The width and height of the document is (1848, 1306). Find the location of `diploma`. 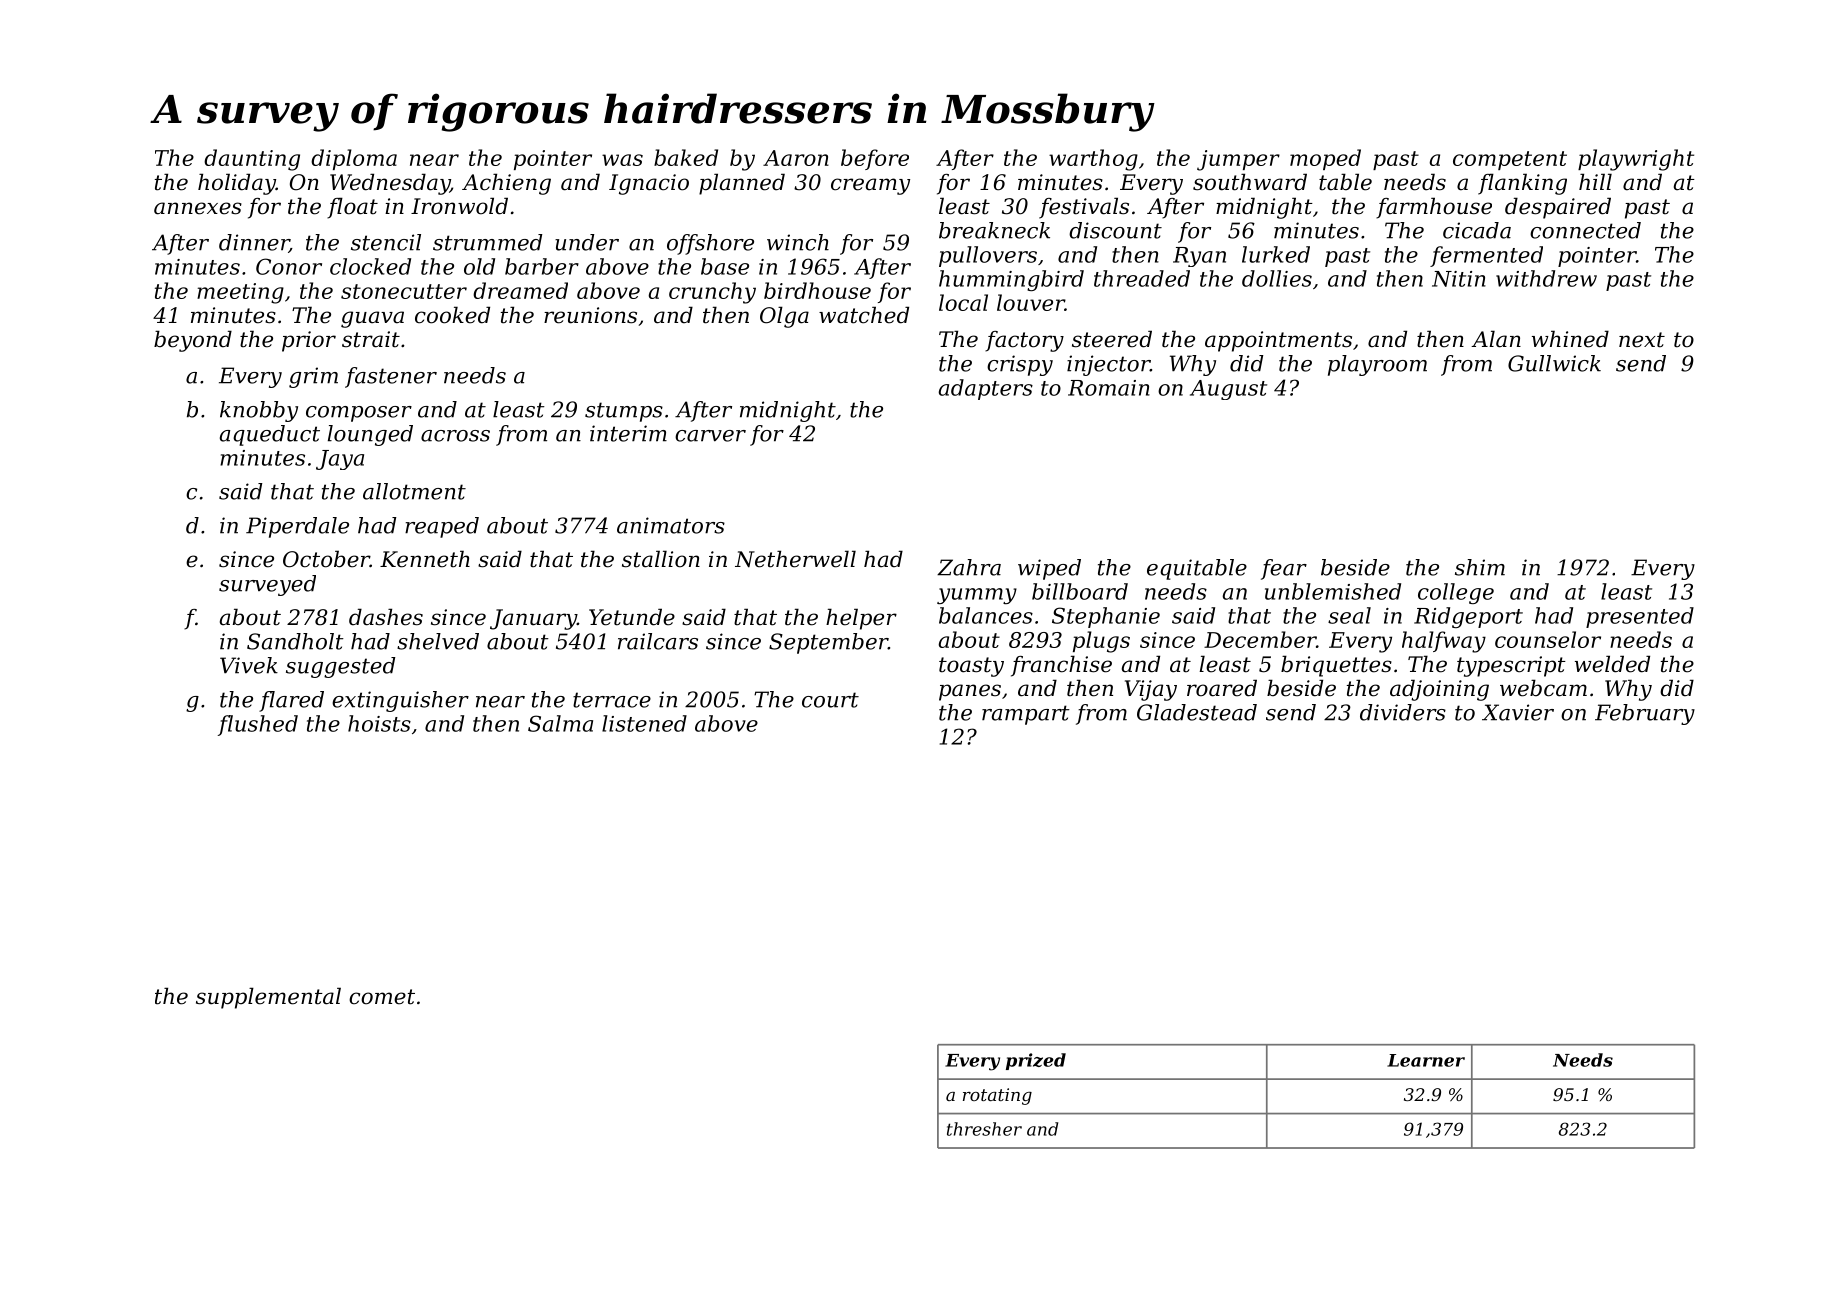

diploma is located at coordinates (354, 159).
